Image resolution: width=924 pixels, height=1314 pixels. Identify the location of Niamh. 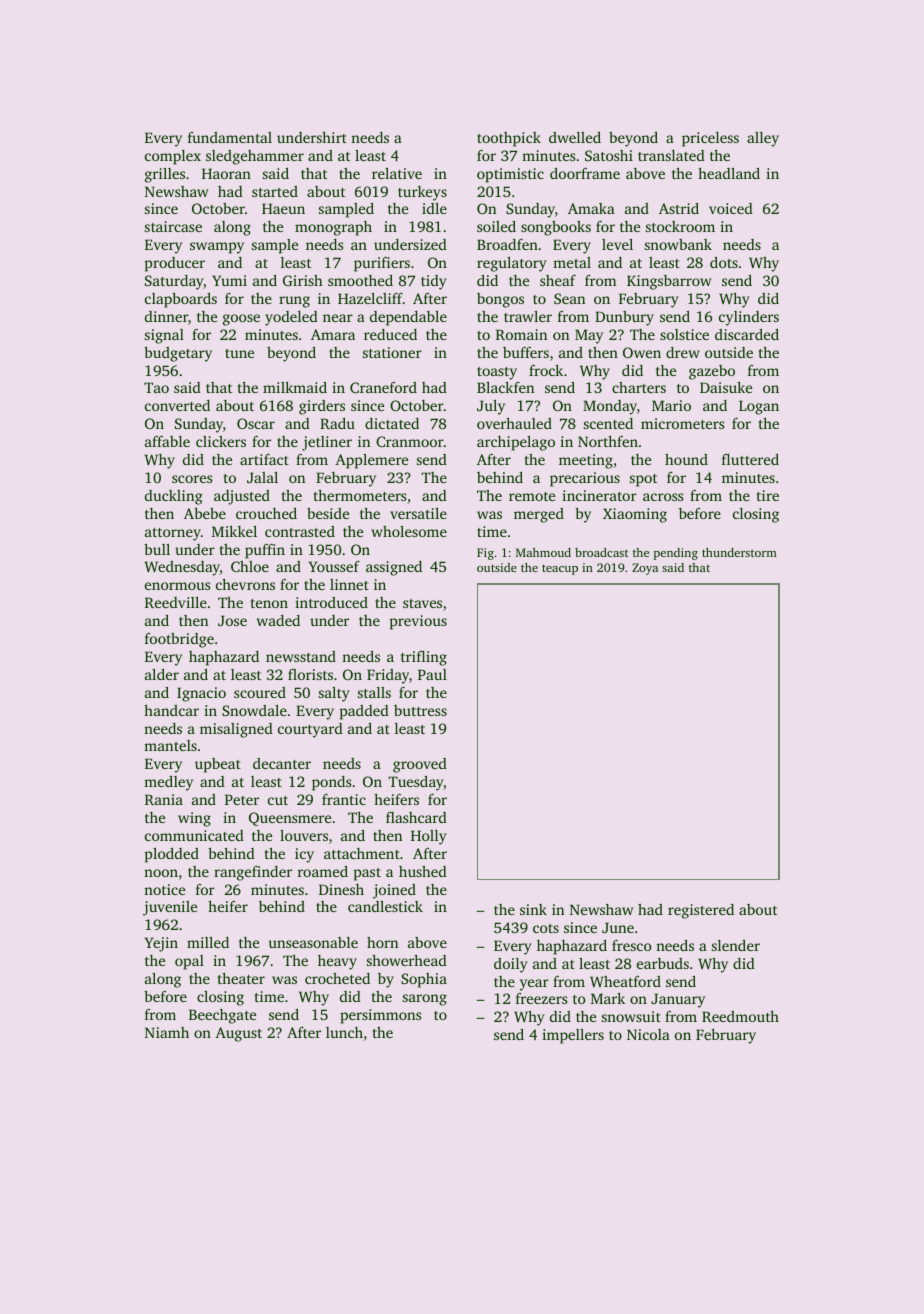
(167, 1032).
